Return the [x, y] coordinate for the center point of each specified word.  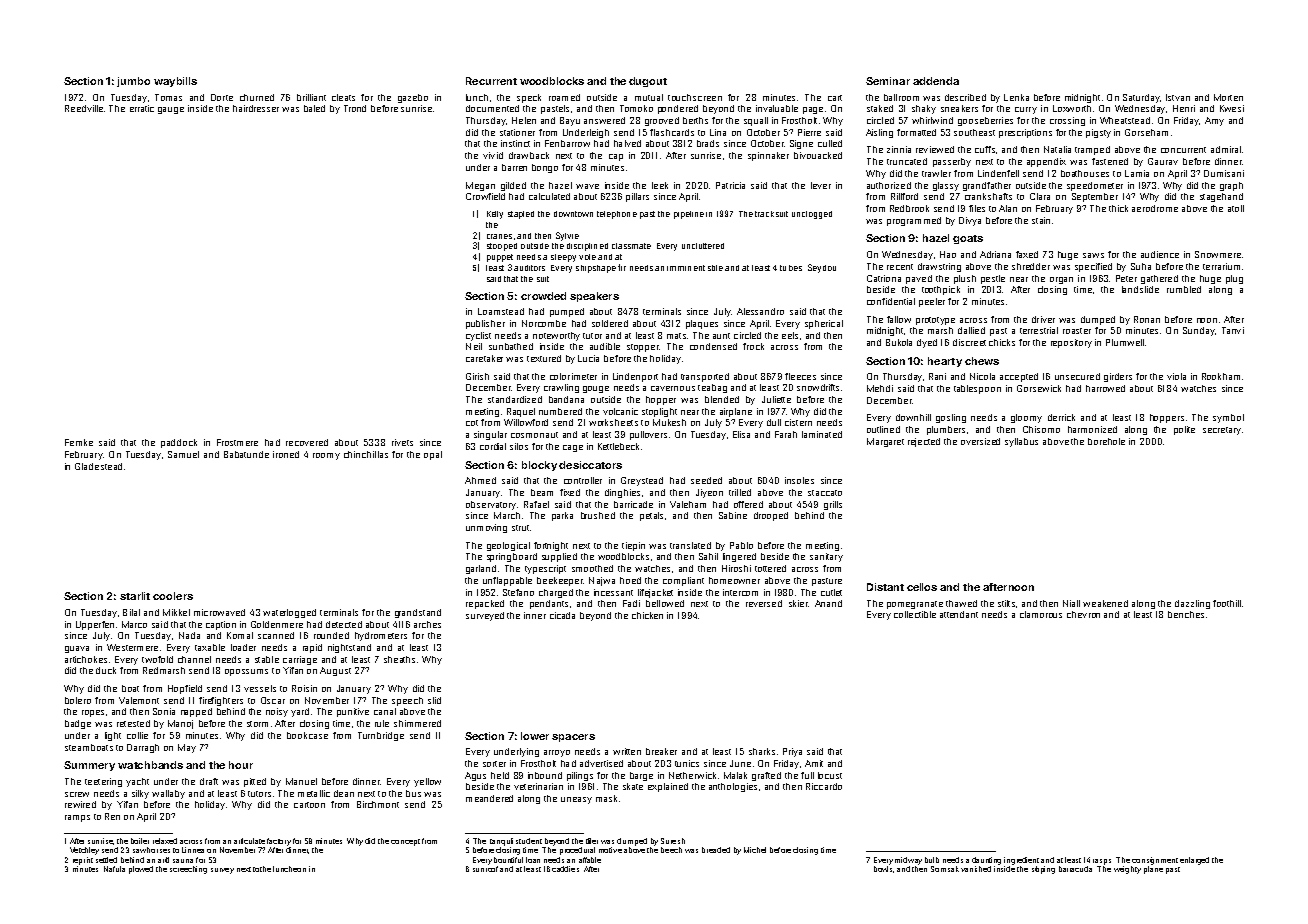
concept [405, 842]
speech [407, 701]
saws [1093, 255]
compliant [683, 581]
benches [1186, 614]
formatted [916, 132]
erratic [142, 108]
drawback [529, 155]
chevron [1083, 614]
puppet [500, 258]
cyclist [478, 336]
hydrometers [381, 636]
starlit [135, 596]
